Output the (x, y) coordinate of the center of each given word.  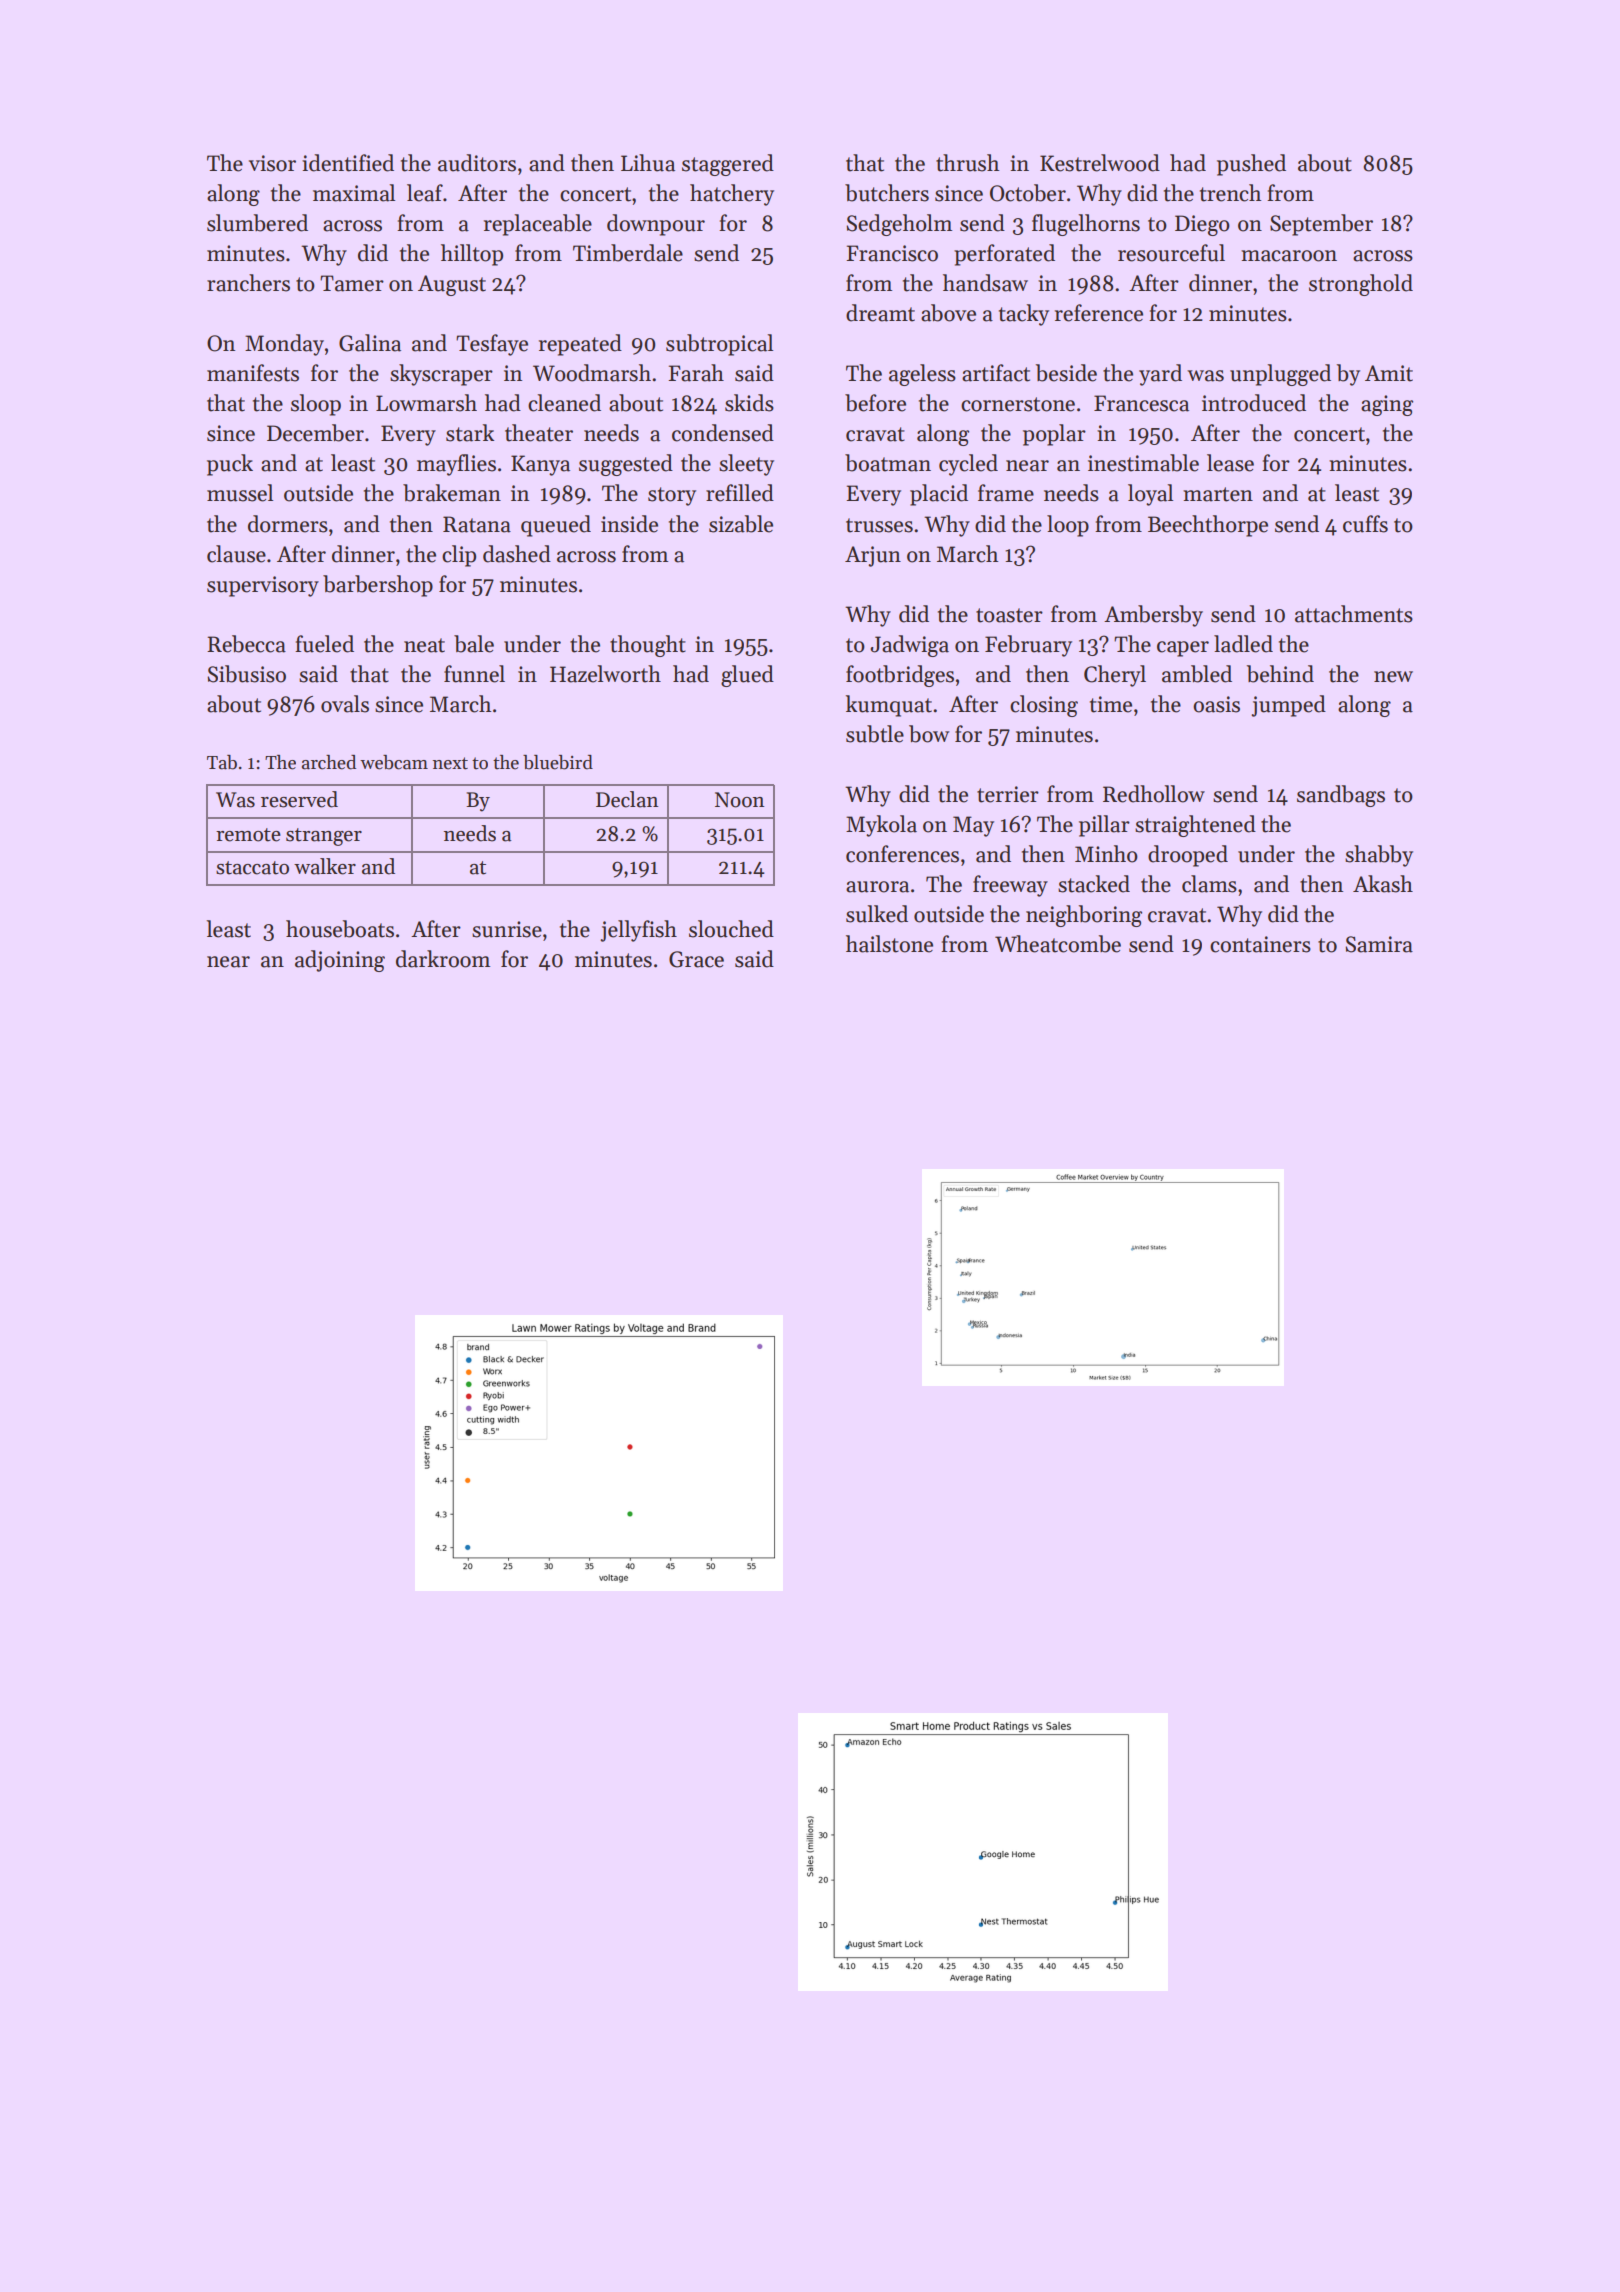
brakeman (452, 493)
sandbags (1341, 796)
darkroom (443, 959)
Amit (1389, 373)
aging (1387, 405)
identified (348, 163)
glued (747, 676)
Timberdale (628, 253)
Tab (222, 762)
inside (629, 524)
